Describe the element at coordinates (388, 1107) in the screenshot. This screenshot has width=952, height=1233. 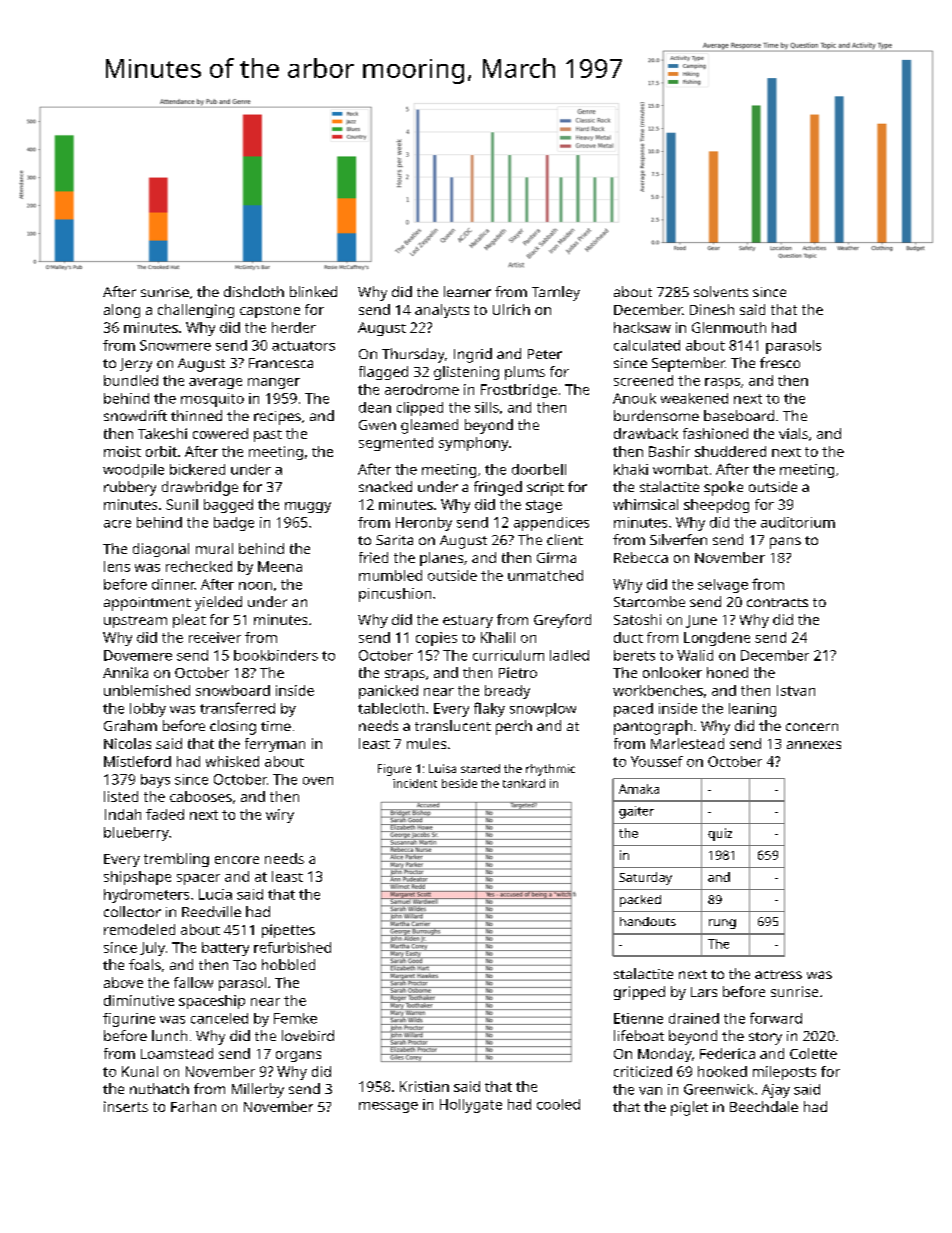
I see `message` at that location.
